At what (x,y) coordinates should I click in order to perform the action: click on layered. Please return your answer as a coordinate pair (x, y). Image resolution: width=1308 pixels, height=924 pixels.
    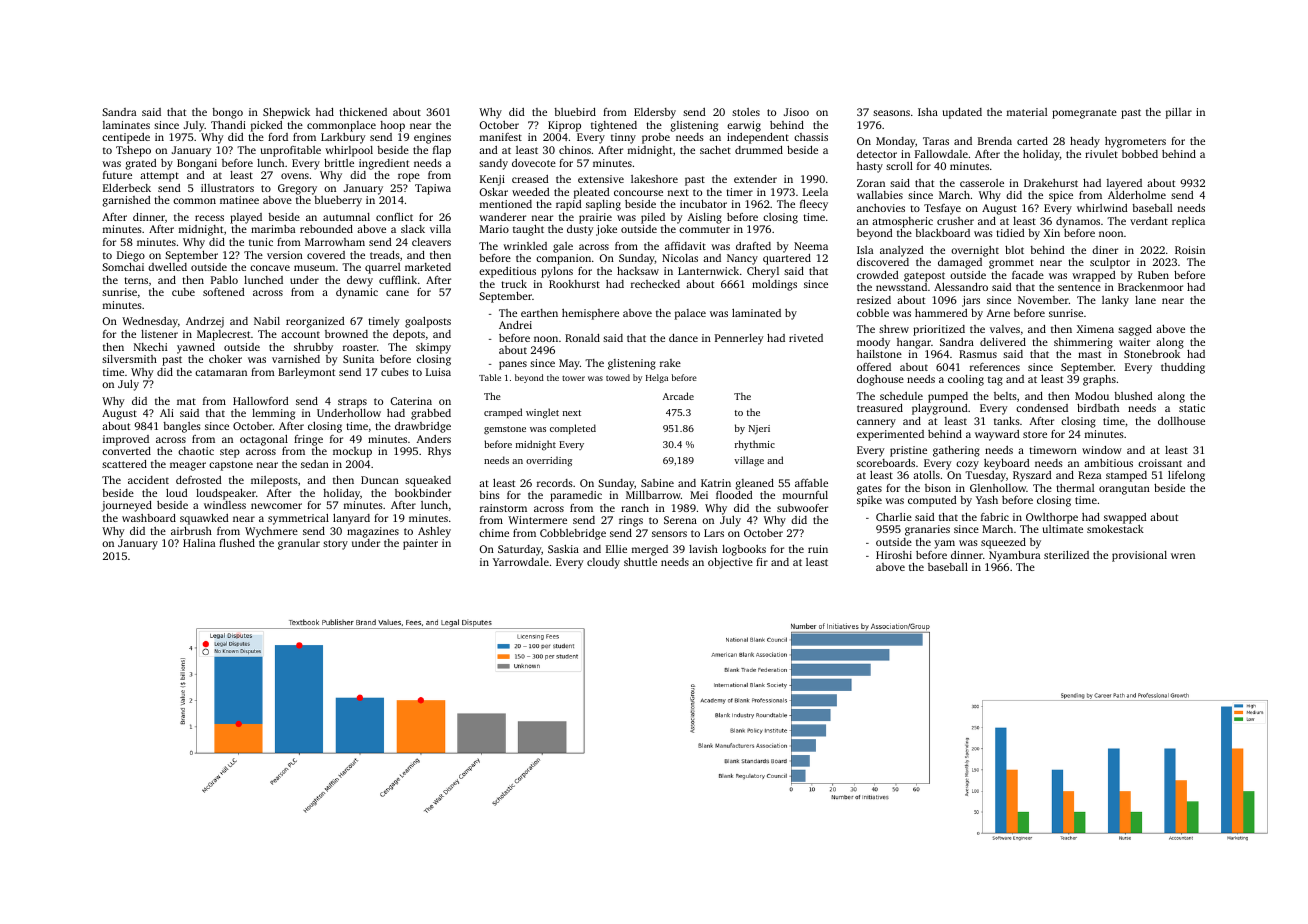
    Looking at the image, I should click on (1124, 184).
